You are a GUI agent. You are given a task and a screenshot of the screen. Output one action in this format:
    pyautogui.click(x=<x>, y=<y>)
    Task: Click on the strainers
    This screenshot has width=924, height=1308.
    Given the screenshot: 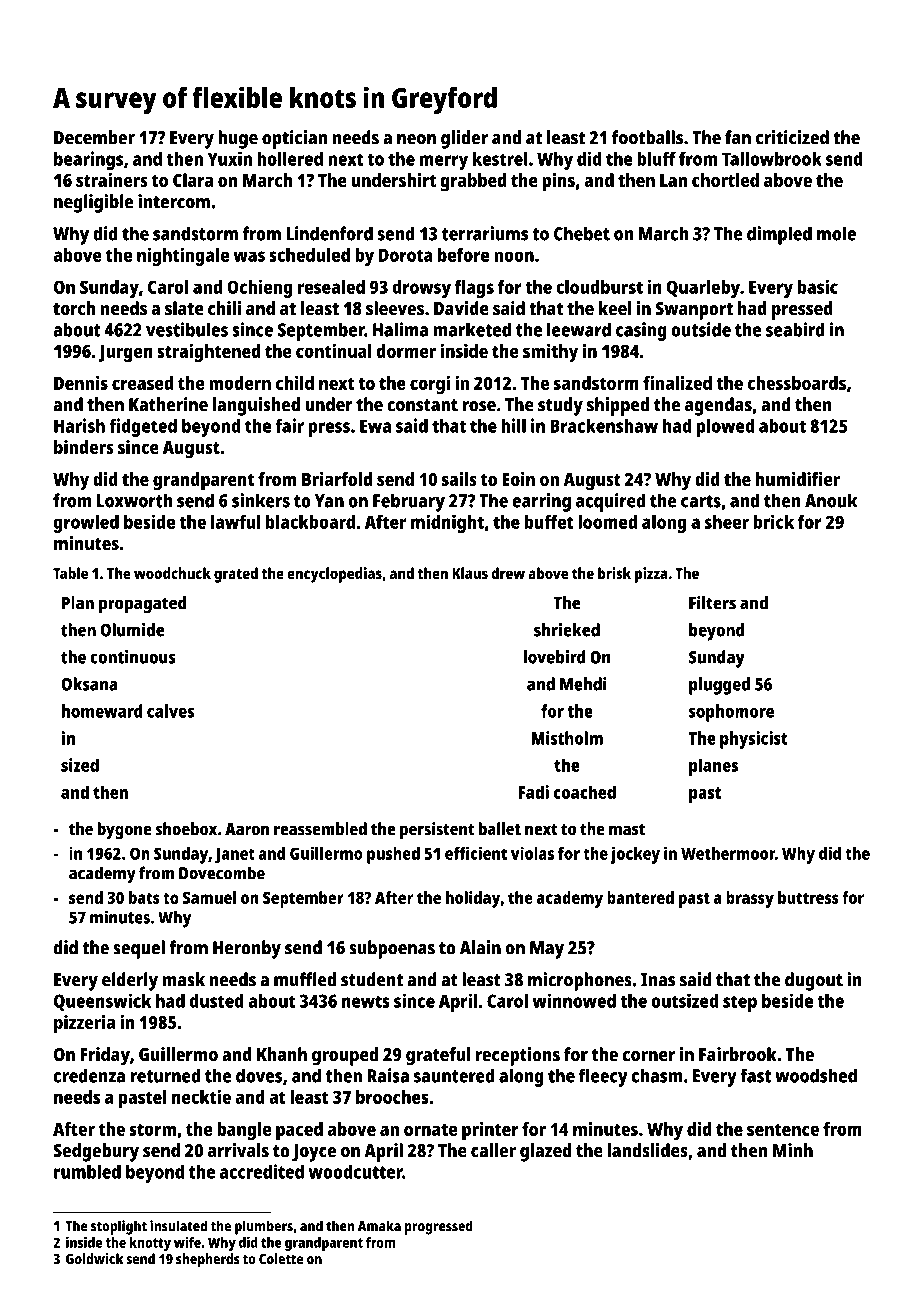 What is the action you would take?
    pyautogui.click(x=112, y=180)
